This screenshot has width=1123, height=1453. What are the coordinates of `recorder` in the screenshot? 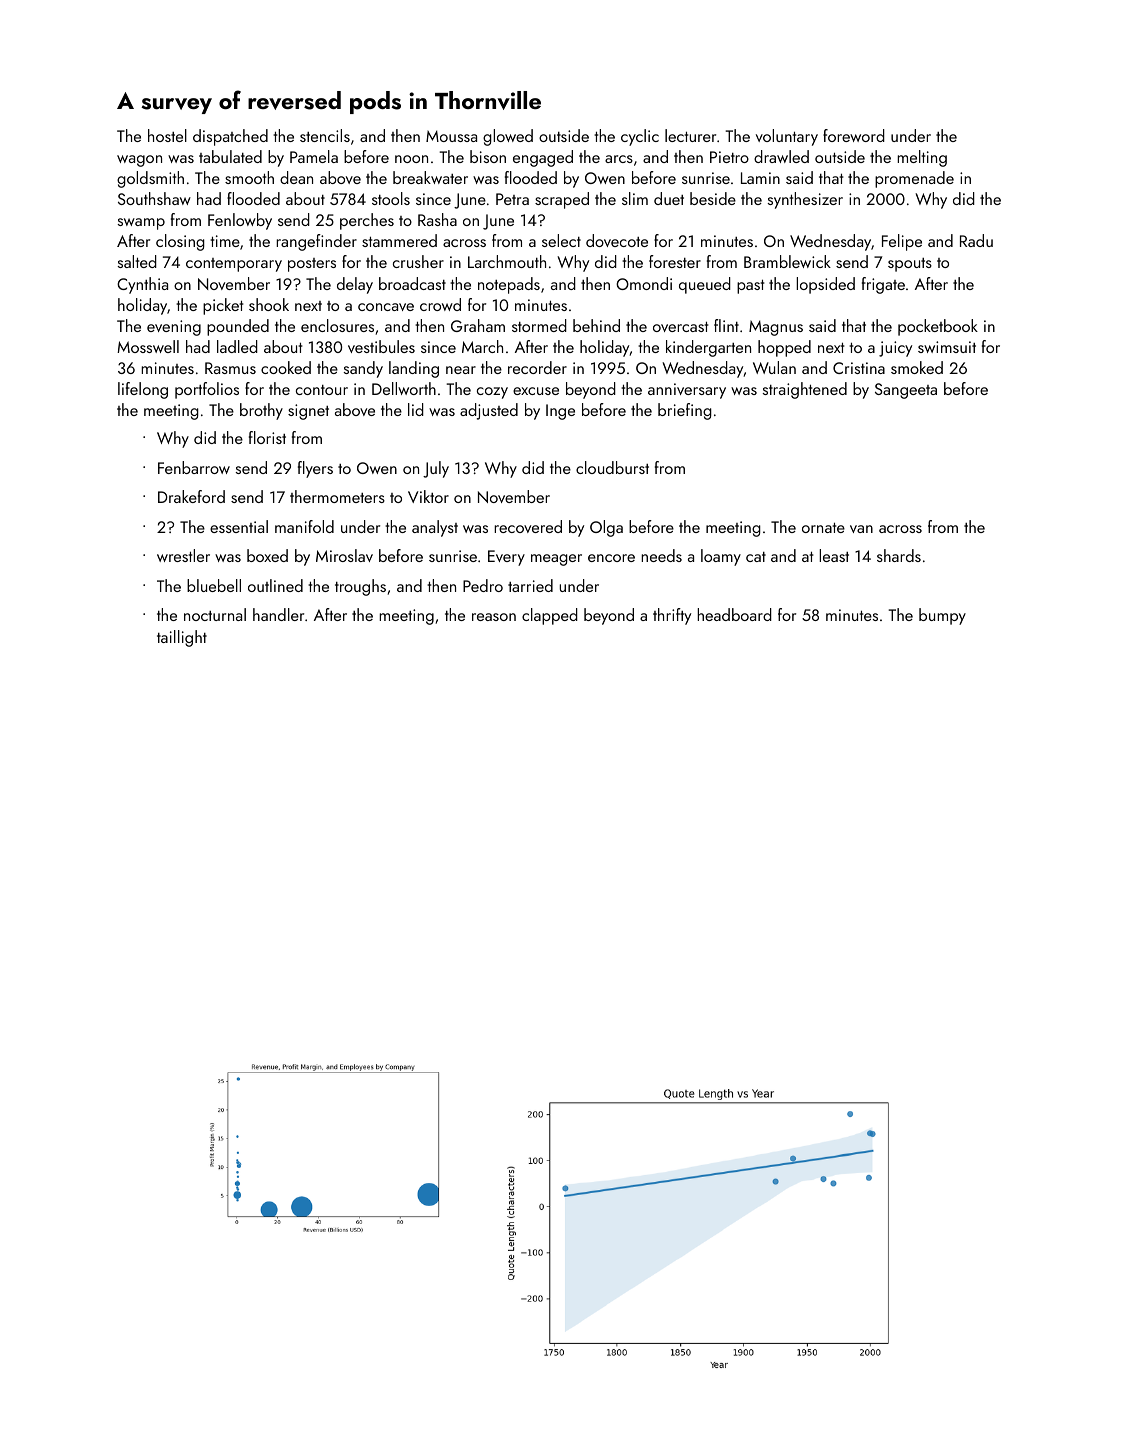 It's located at (537, 367).
